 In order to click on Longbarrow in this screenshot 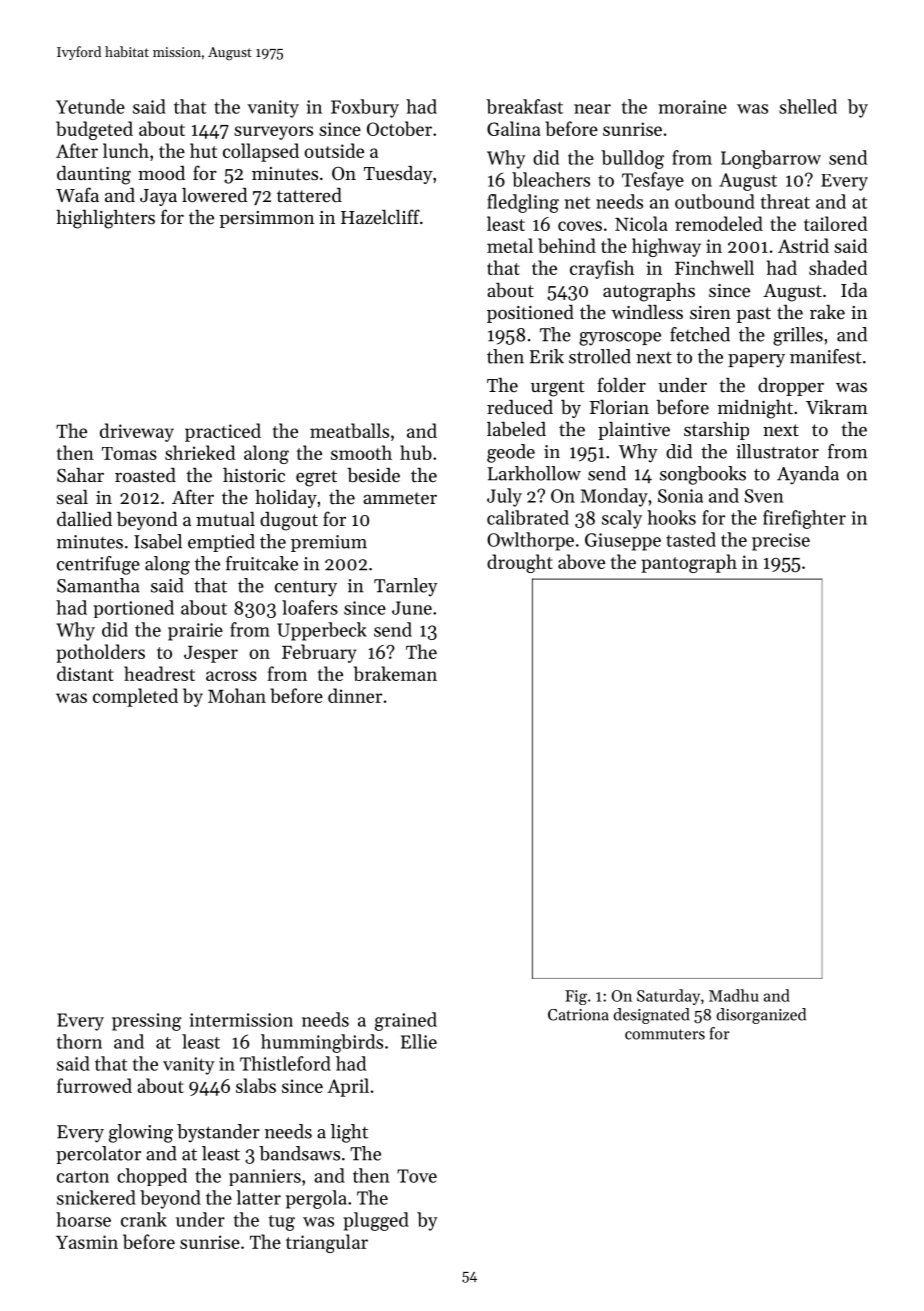, I will do `click(771, 159)`.
